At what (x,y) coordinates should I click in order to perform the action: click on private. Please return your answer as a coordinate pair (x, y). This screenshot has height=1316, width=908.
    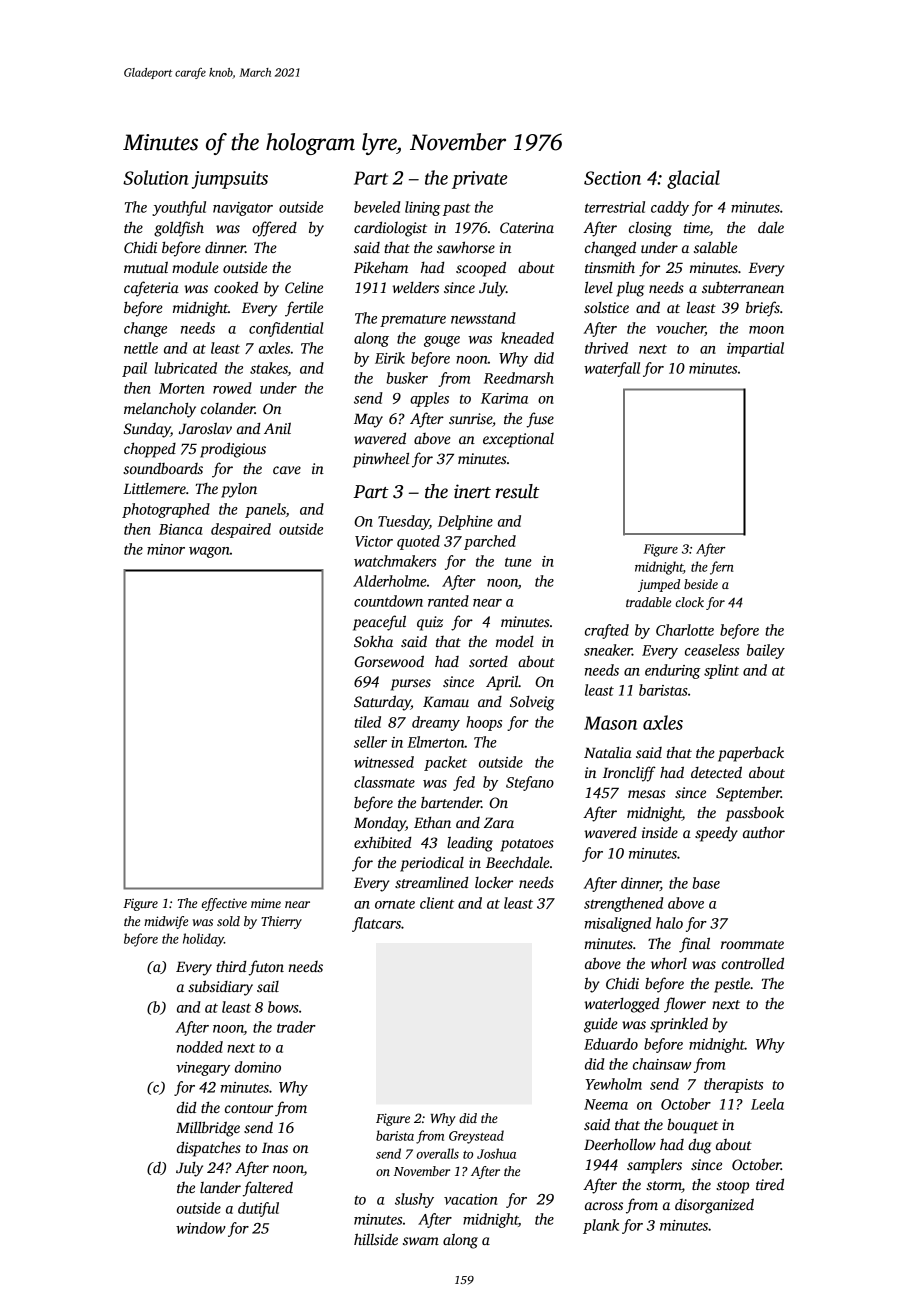
    Looking at the image, I should click on (479, 180).
